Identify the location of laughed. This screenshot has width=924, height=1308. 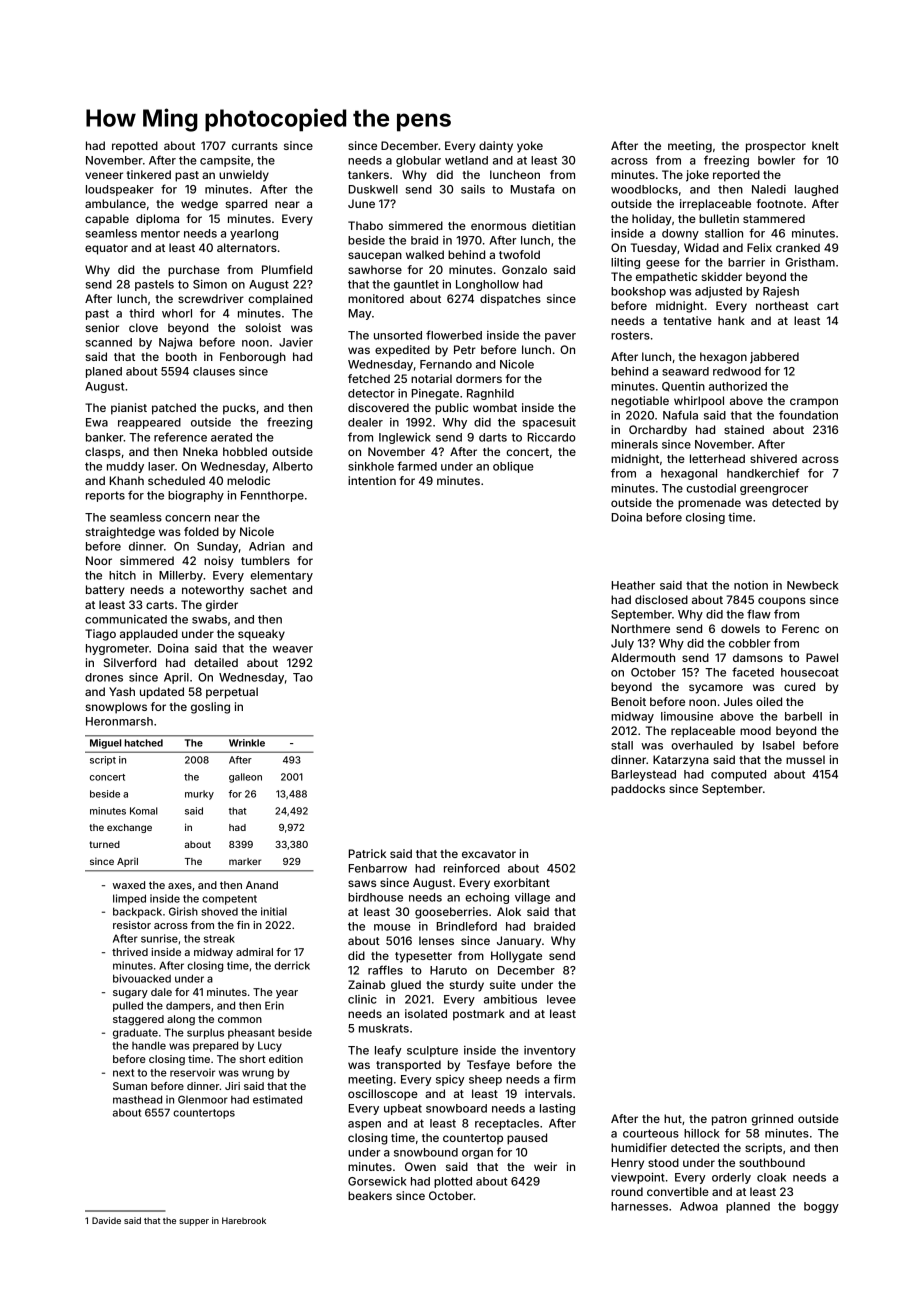
(816, 190).
